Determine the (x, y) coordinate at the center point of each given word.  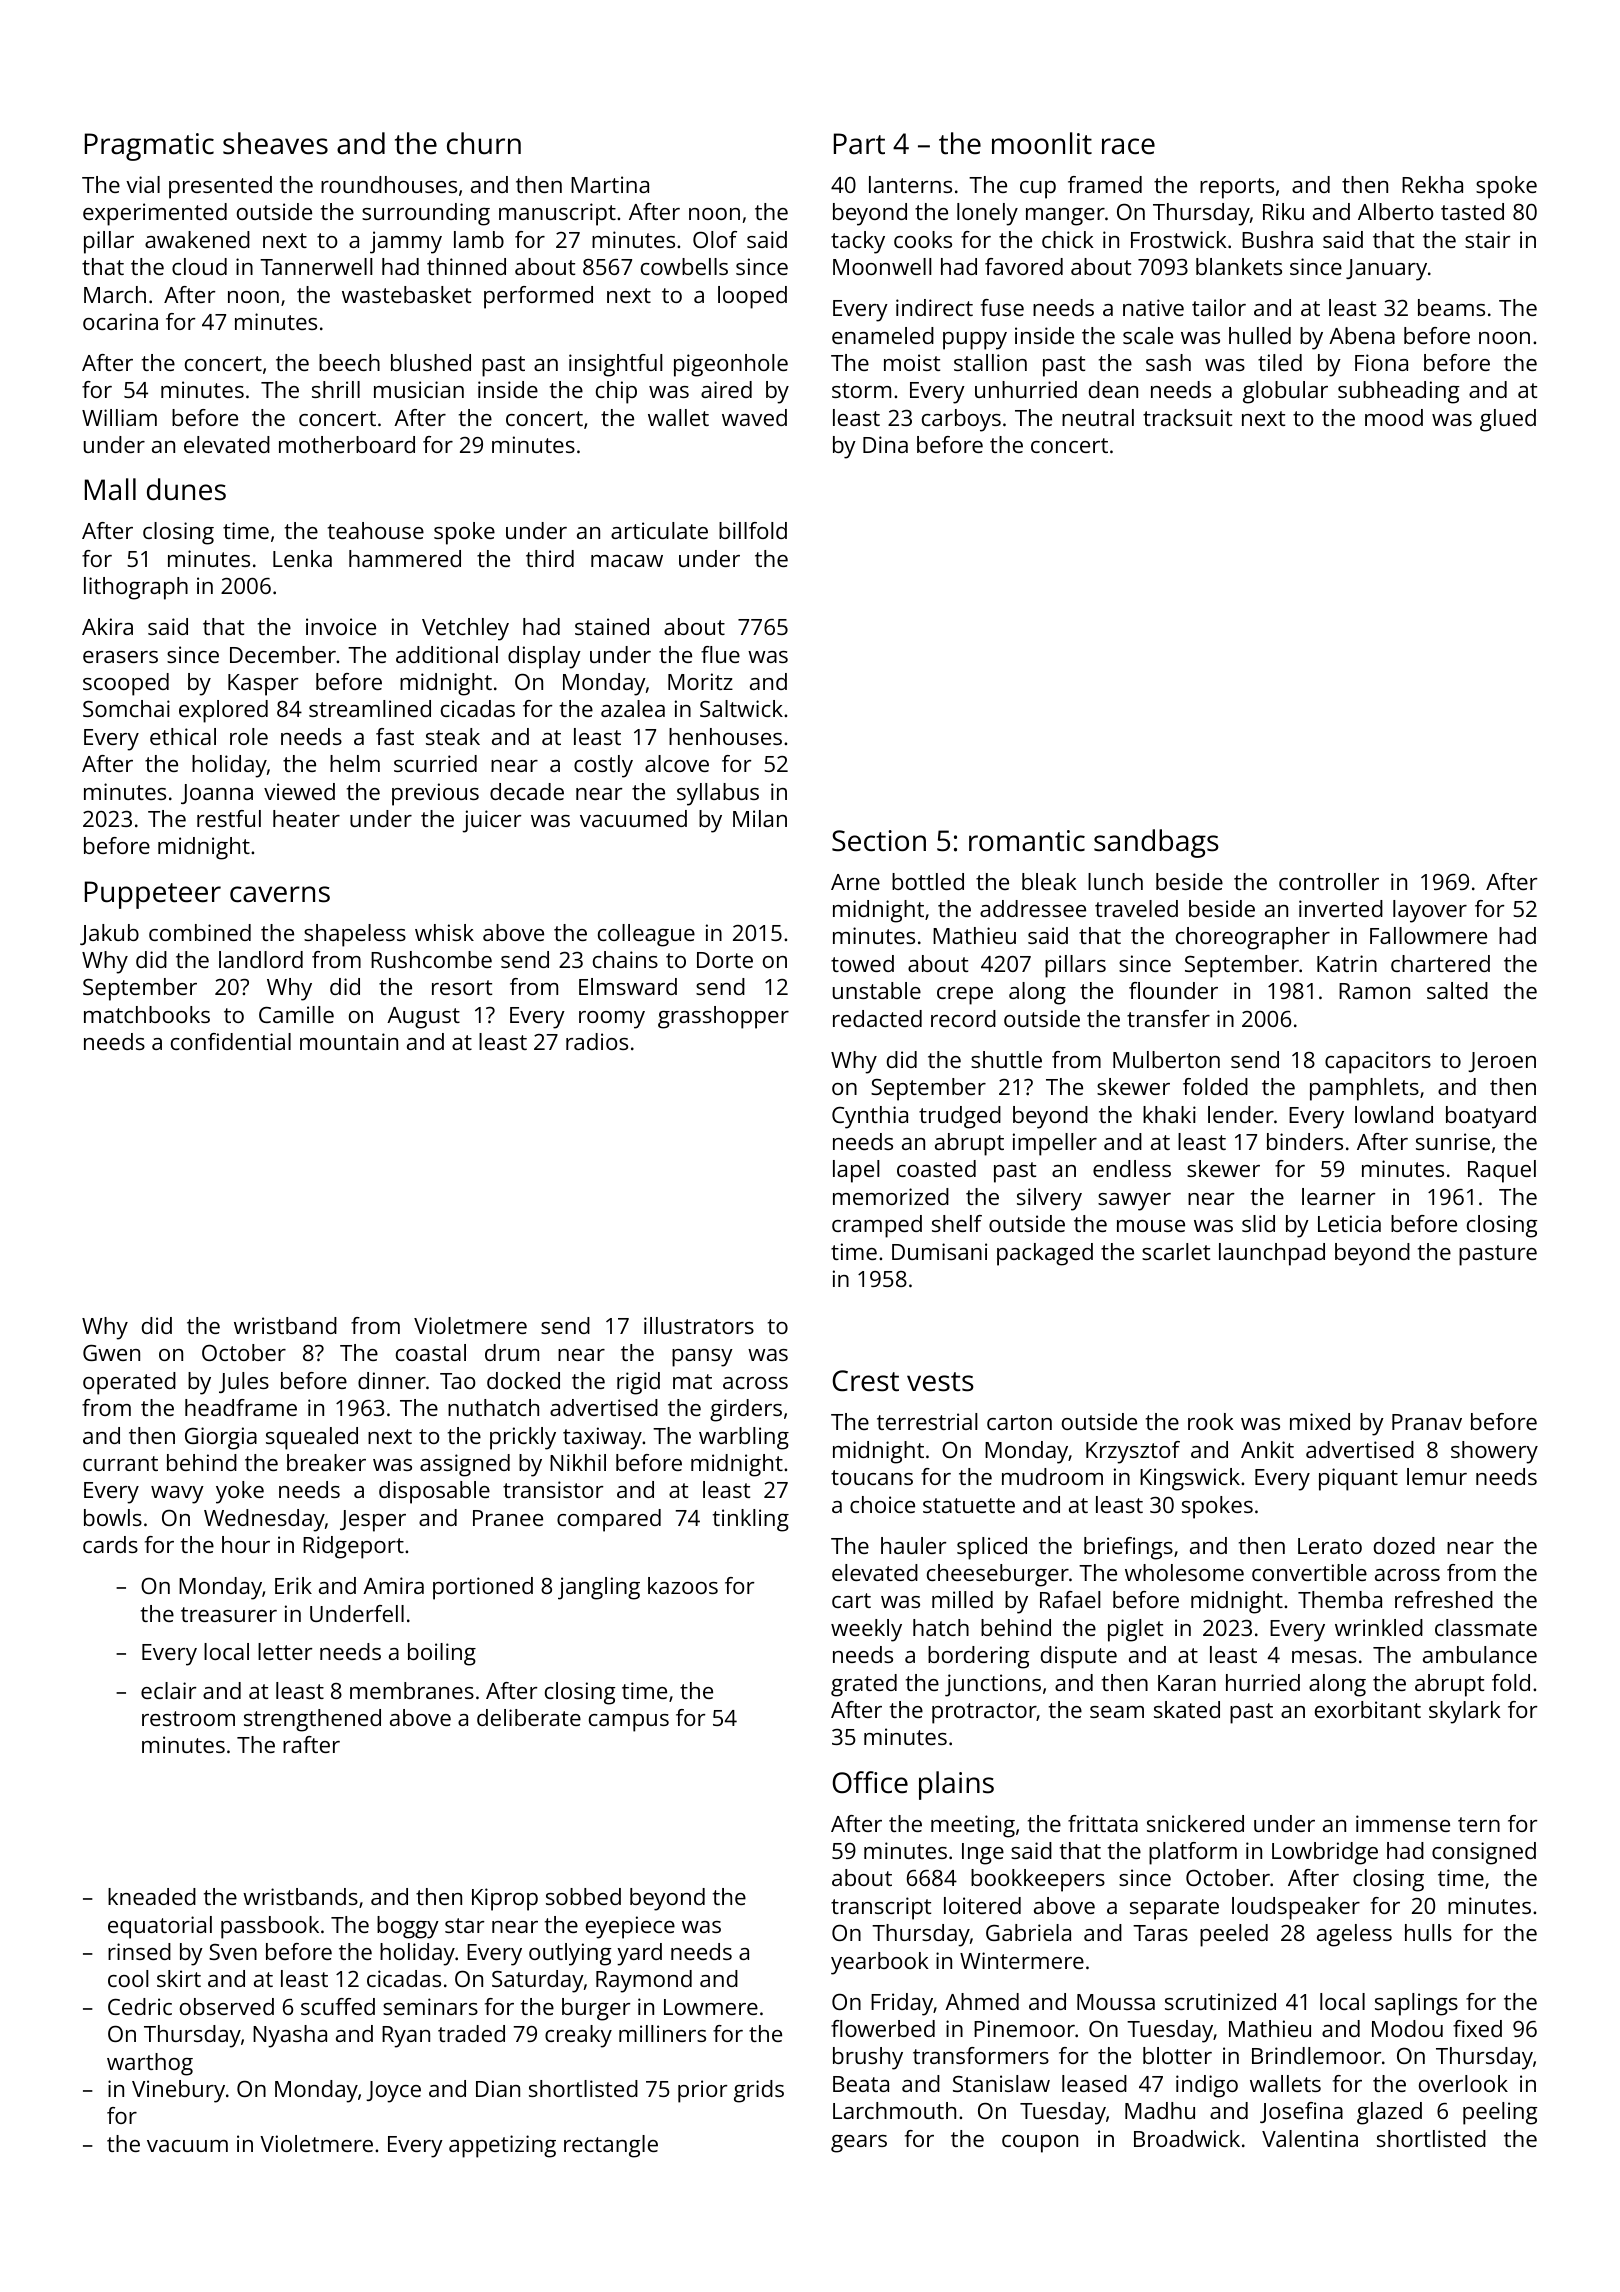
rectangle (611, 2146)
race (1128, 146)
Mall (110, 489)
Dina (885, 444)
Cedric (140, 2006)
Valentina (1310, 2138)
